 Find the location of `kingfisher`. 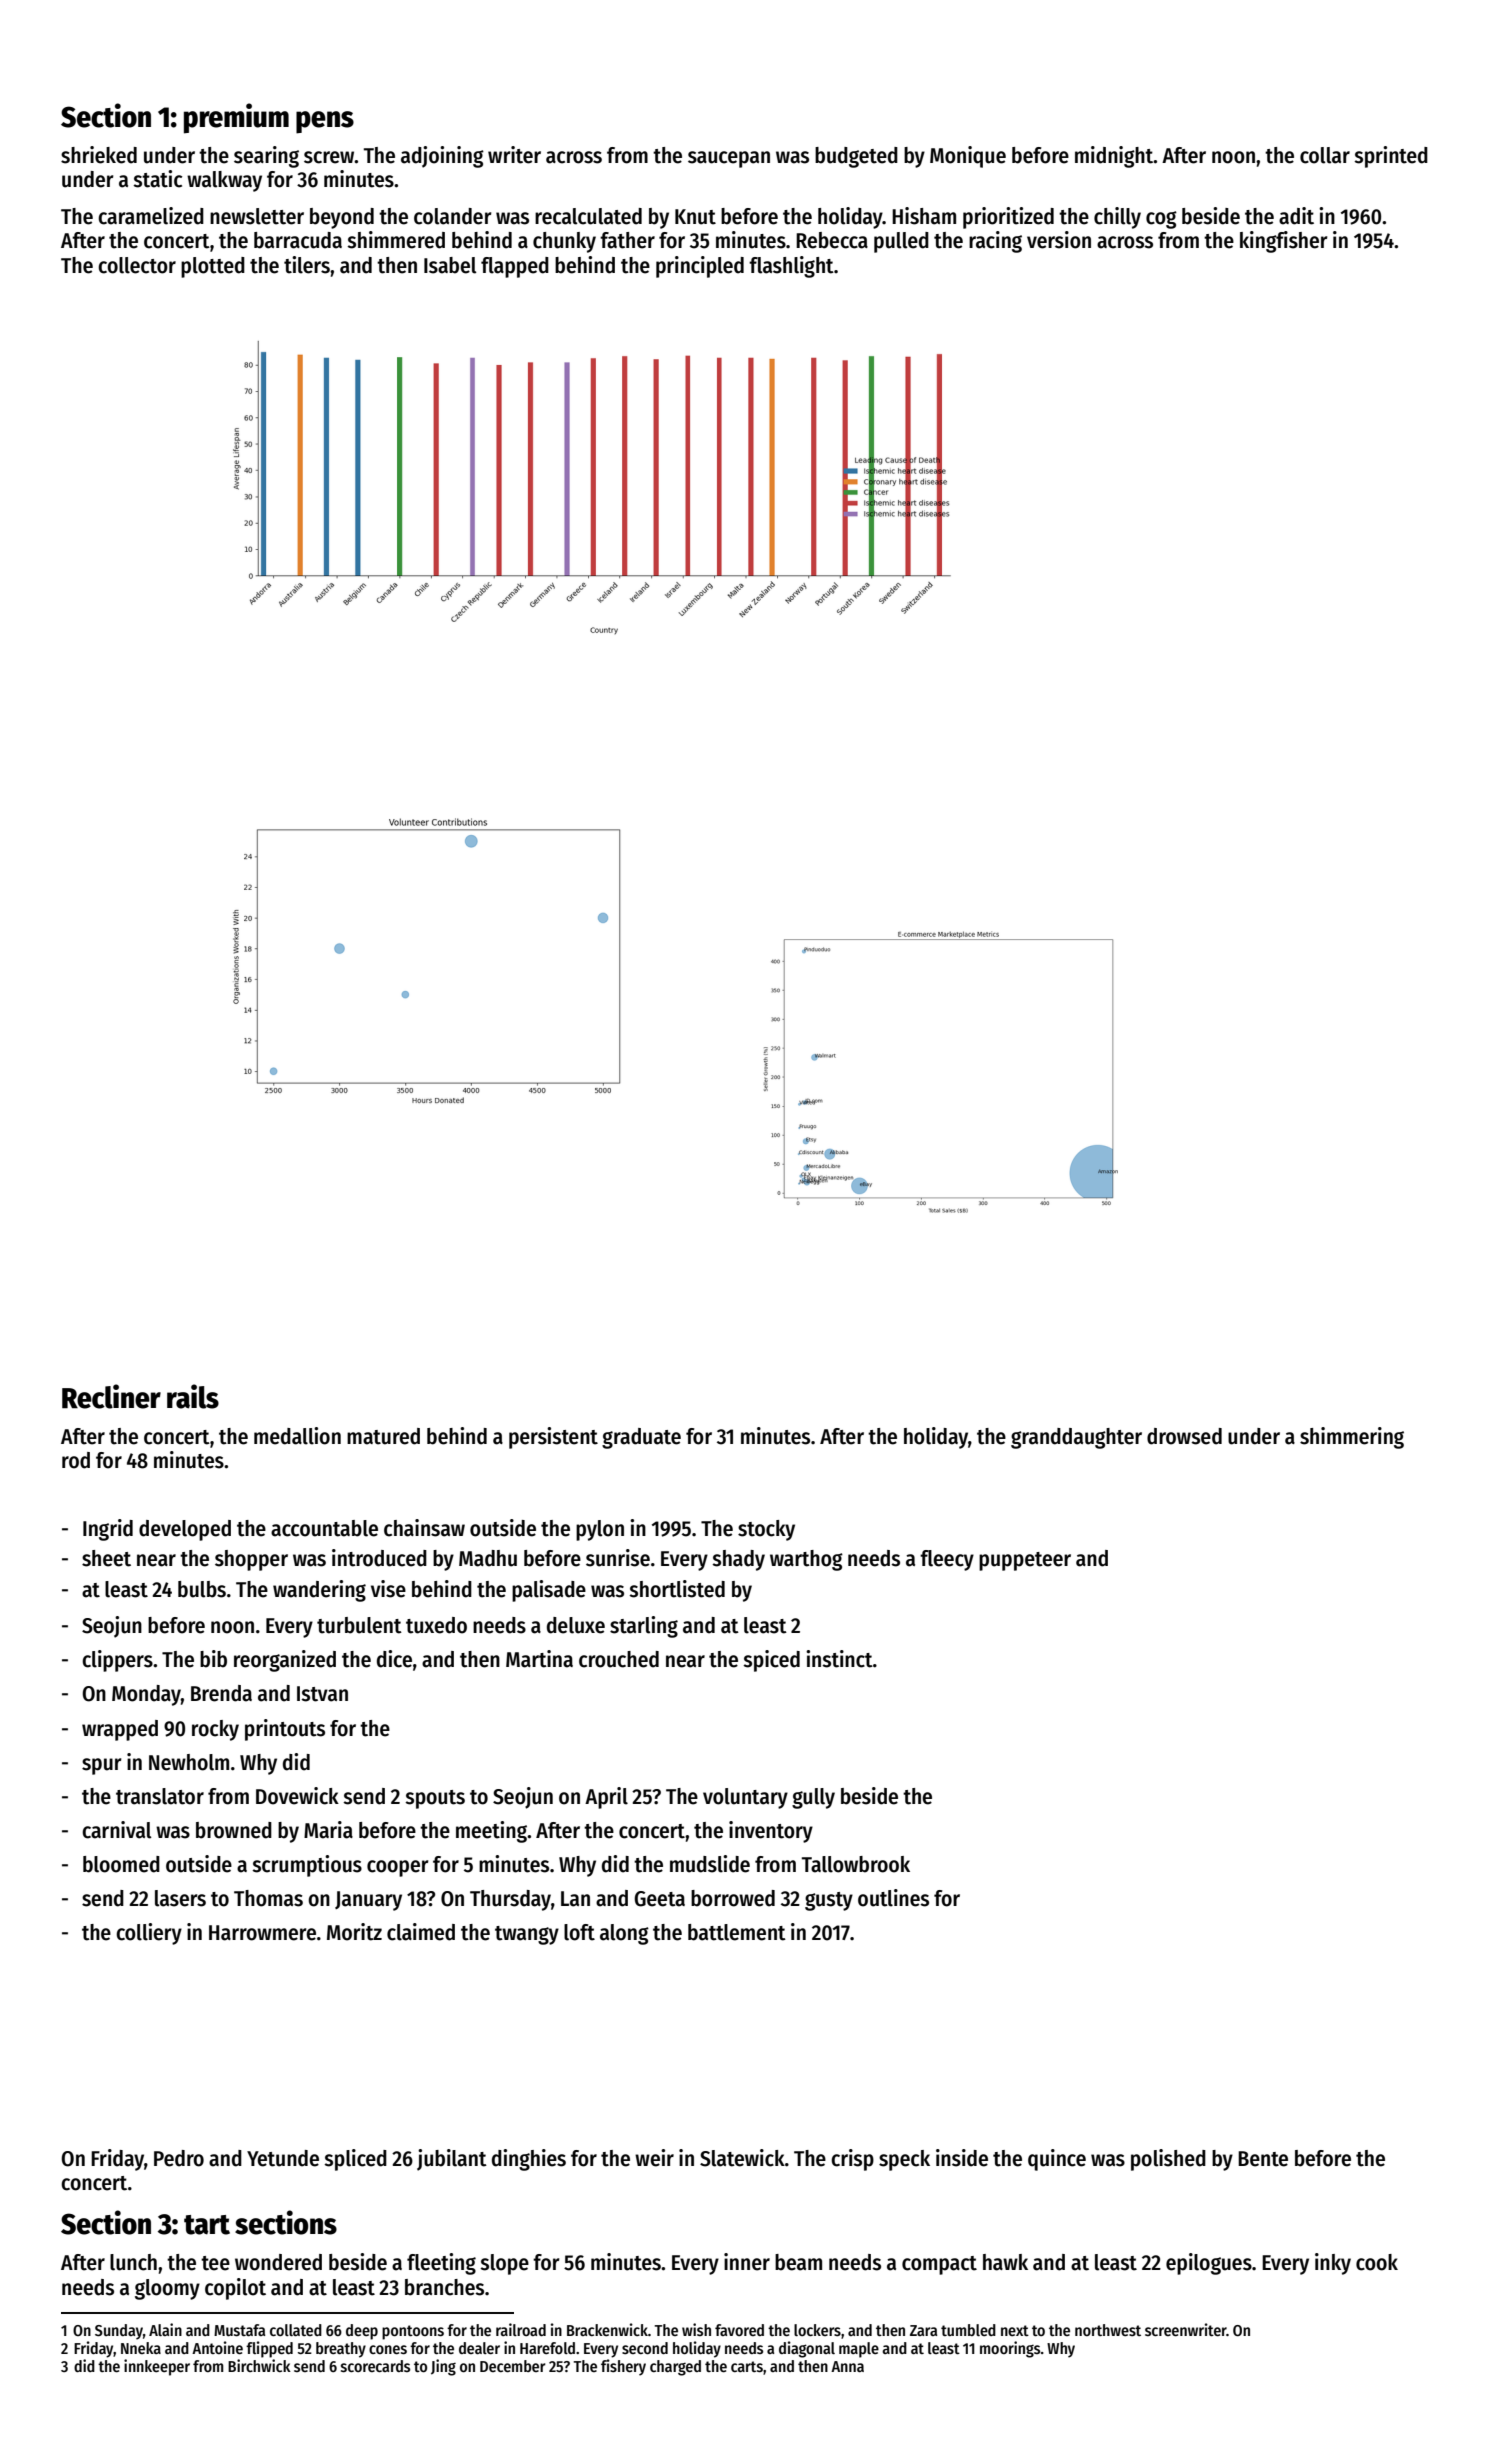

kingfisher is located at coordinates (1284, 242).
